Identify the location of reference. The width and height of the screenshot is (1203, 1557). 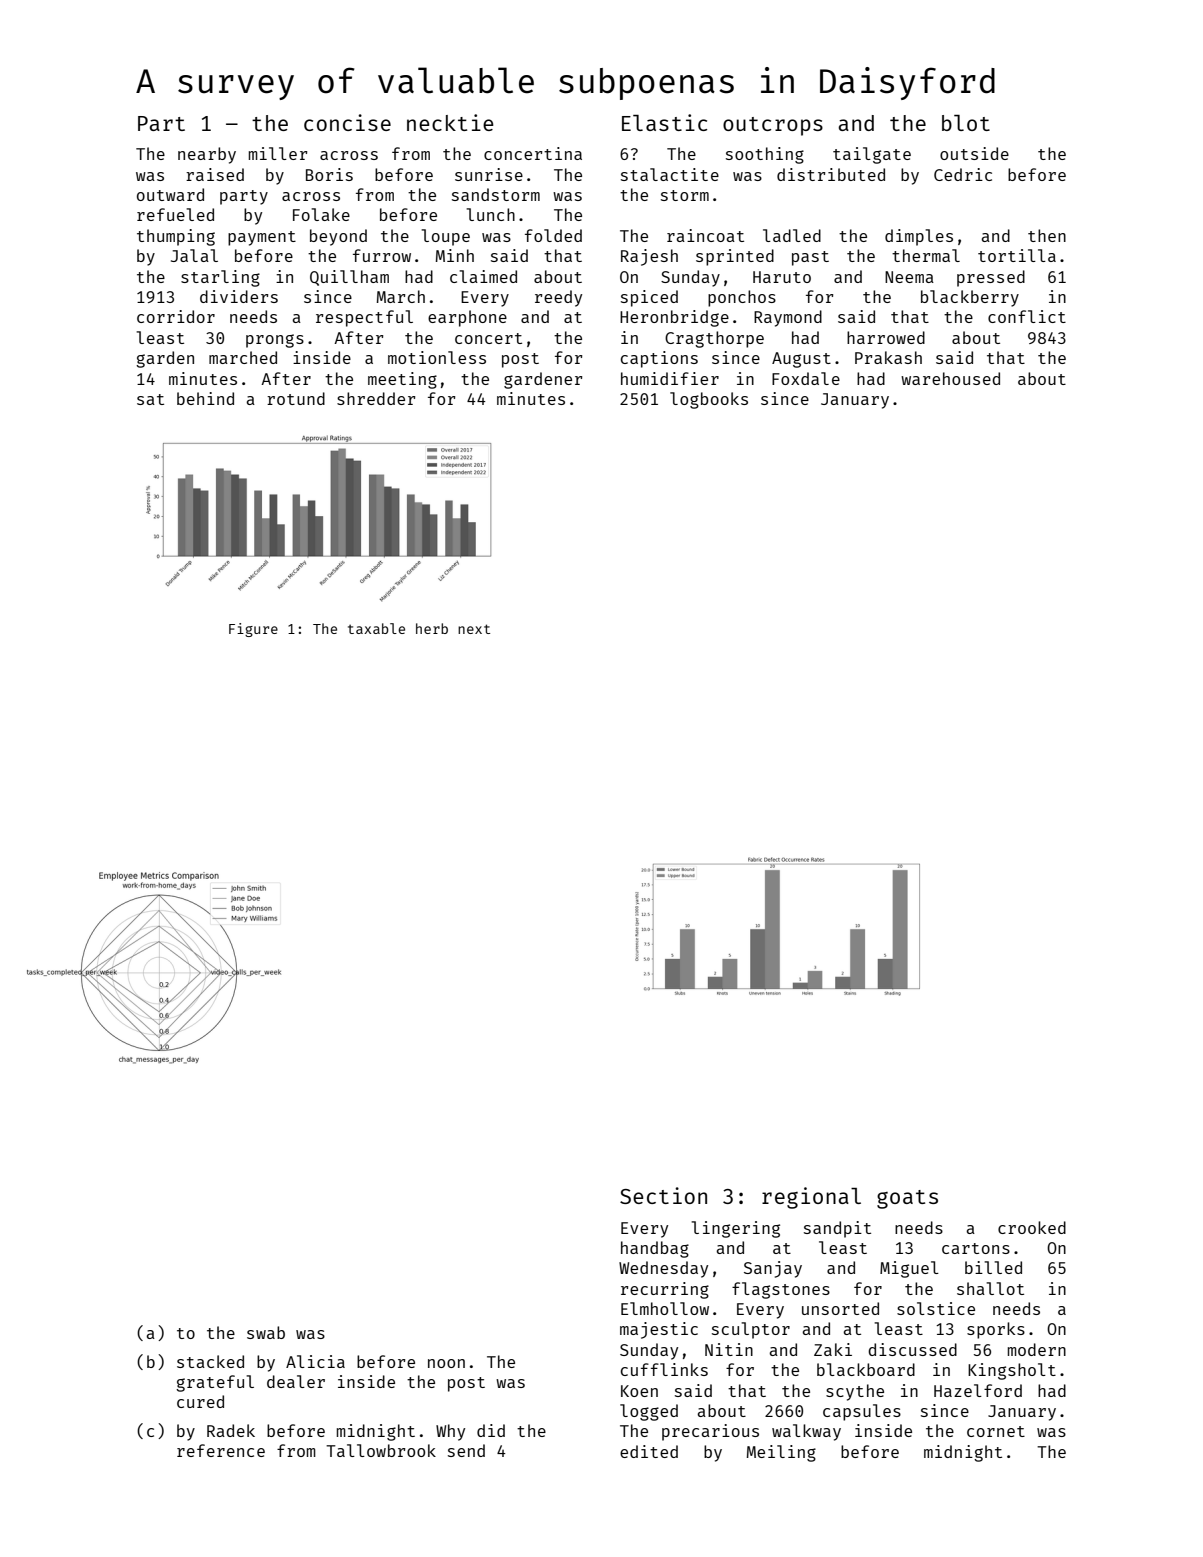
(221, 1450).
